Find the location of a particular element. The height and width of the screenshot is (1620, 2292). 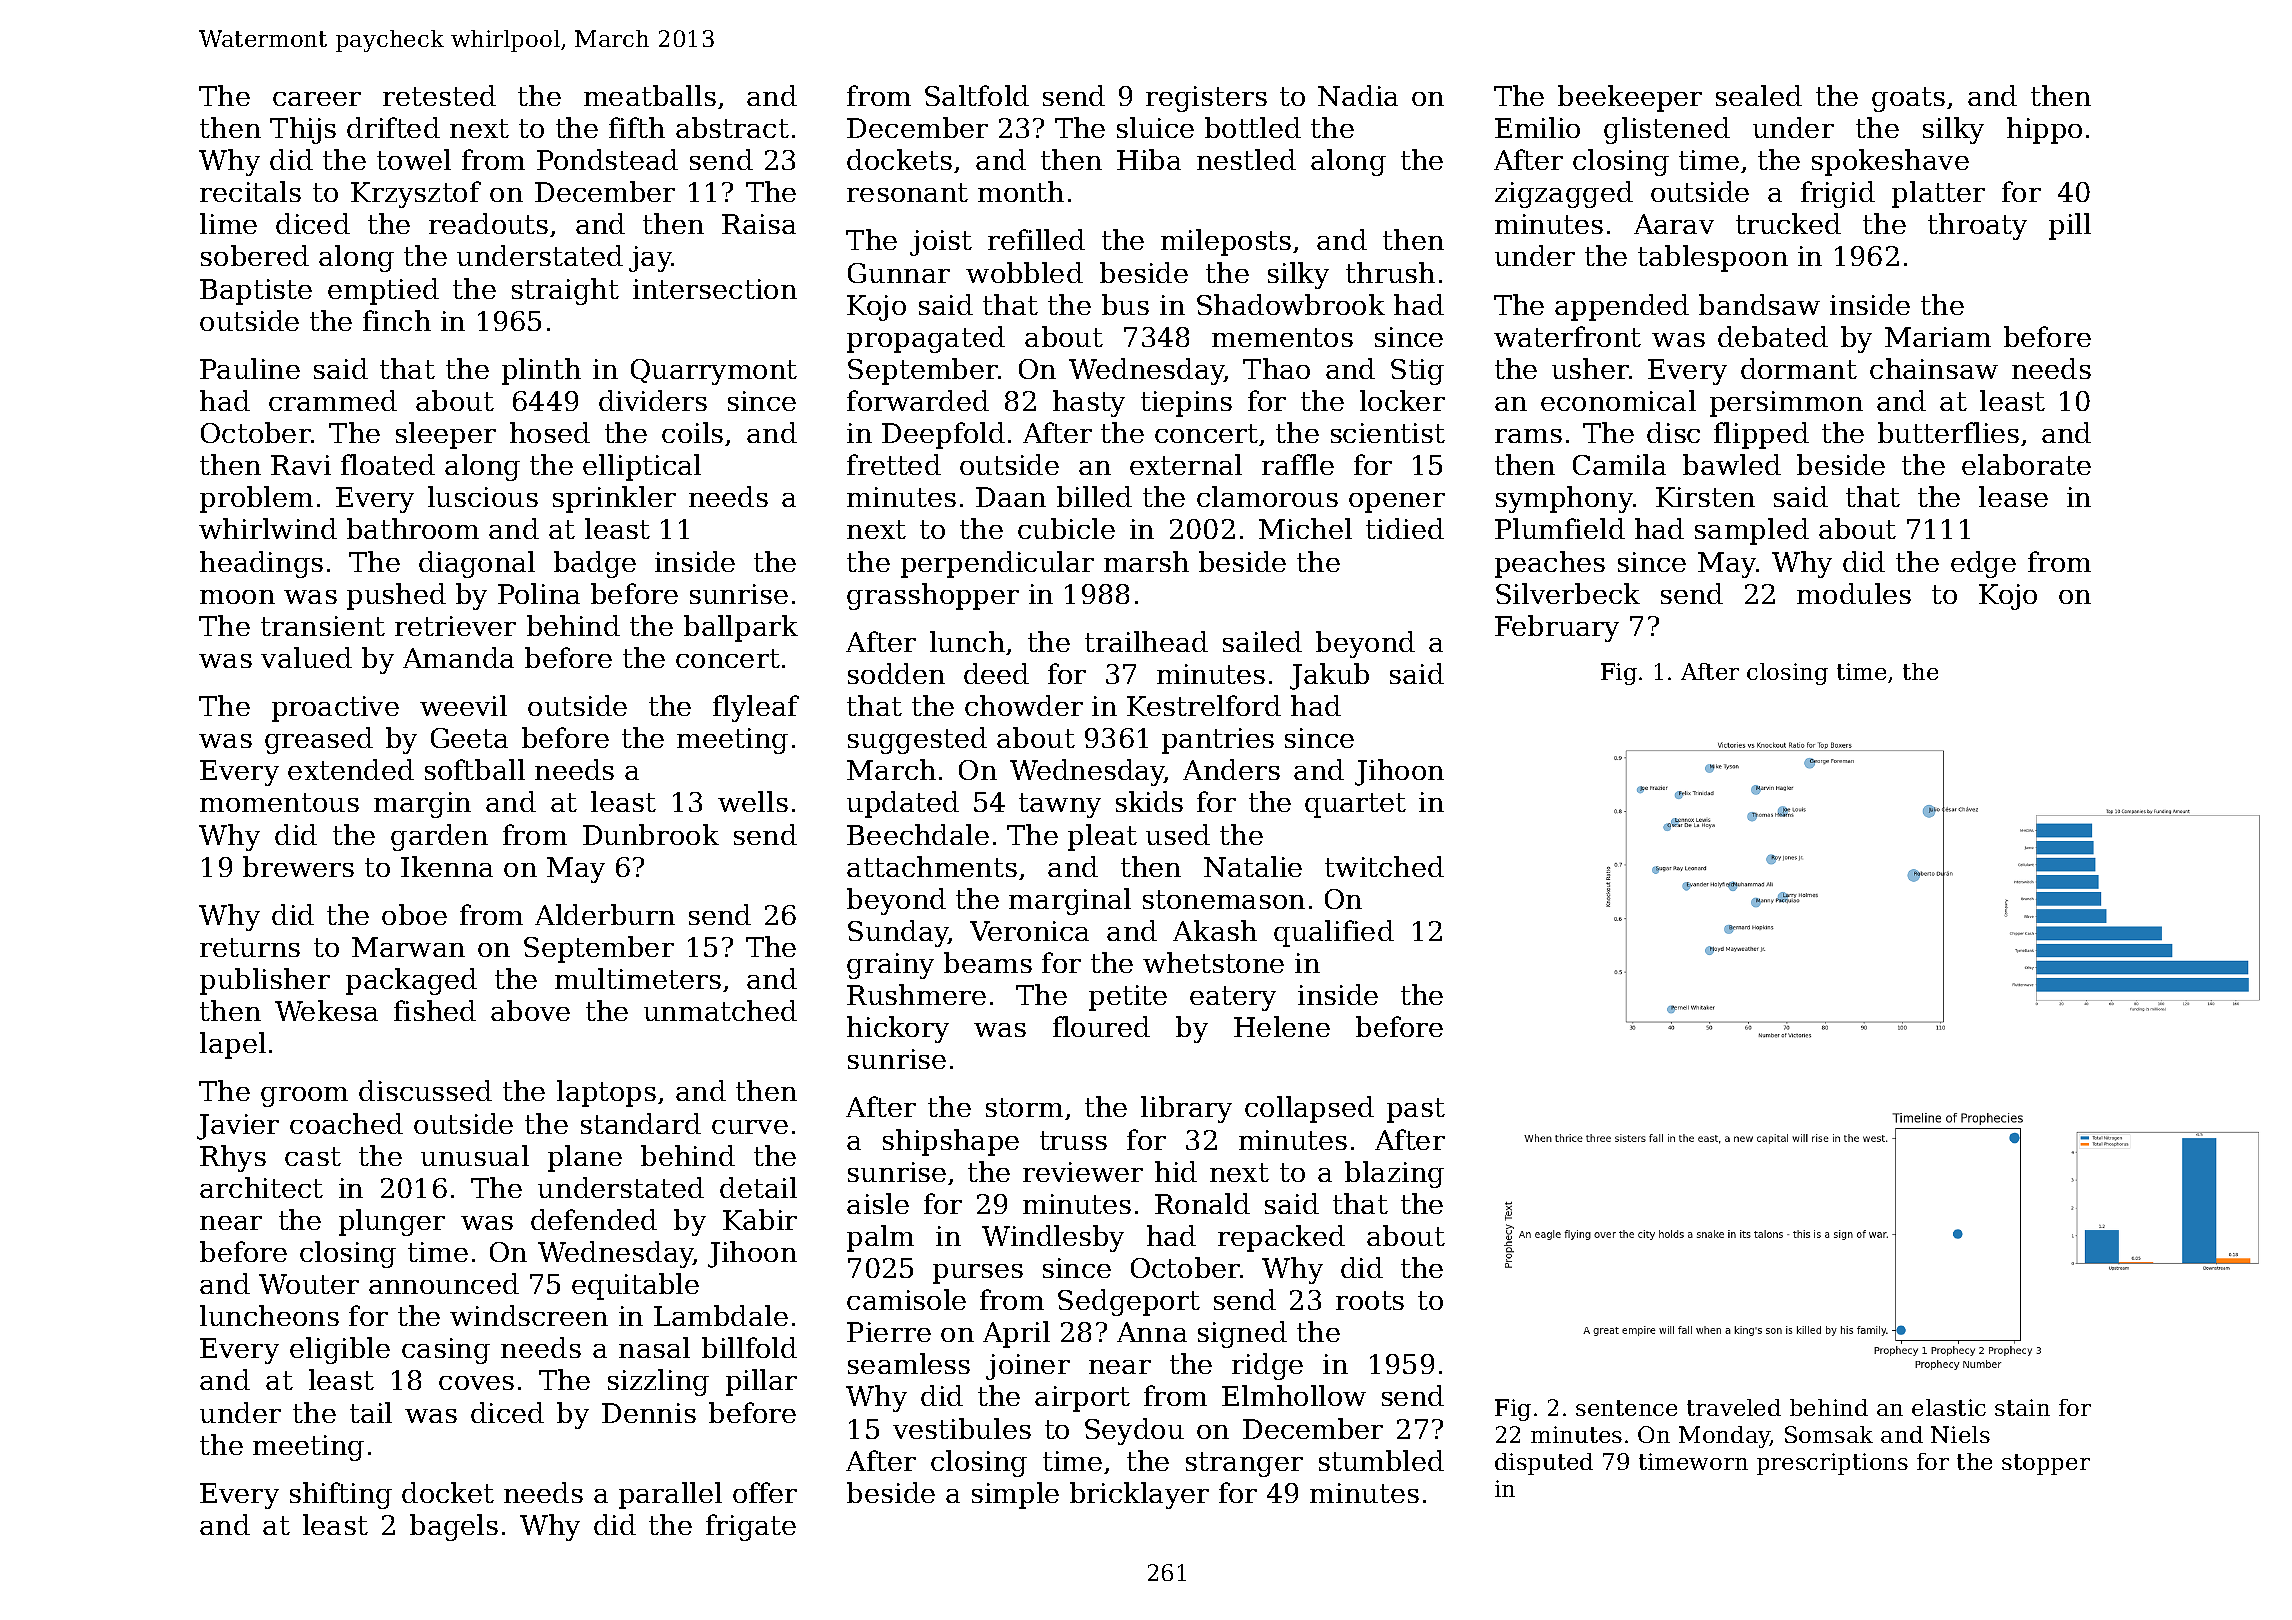

Saltfold is located at coordinates (977, 95).
